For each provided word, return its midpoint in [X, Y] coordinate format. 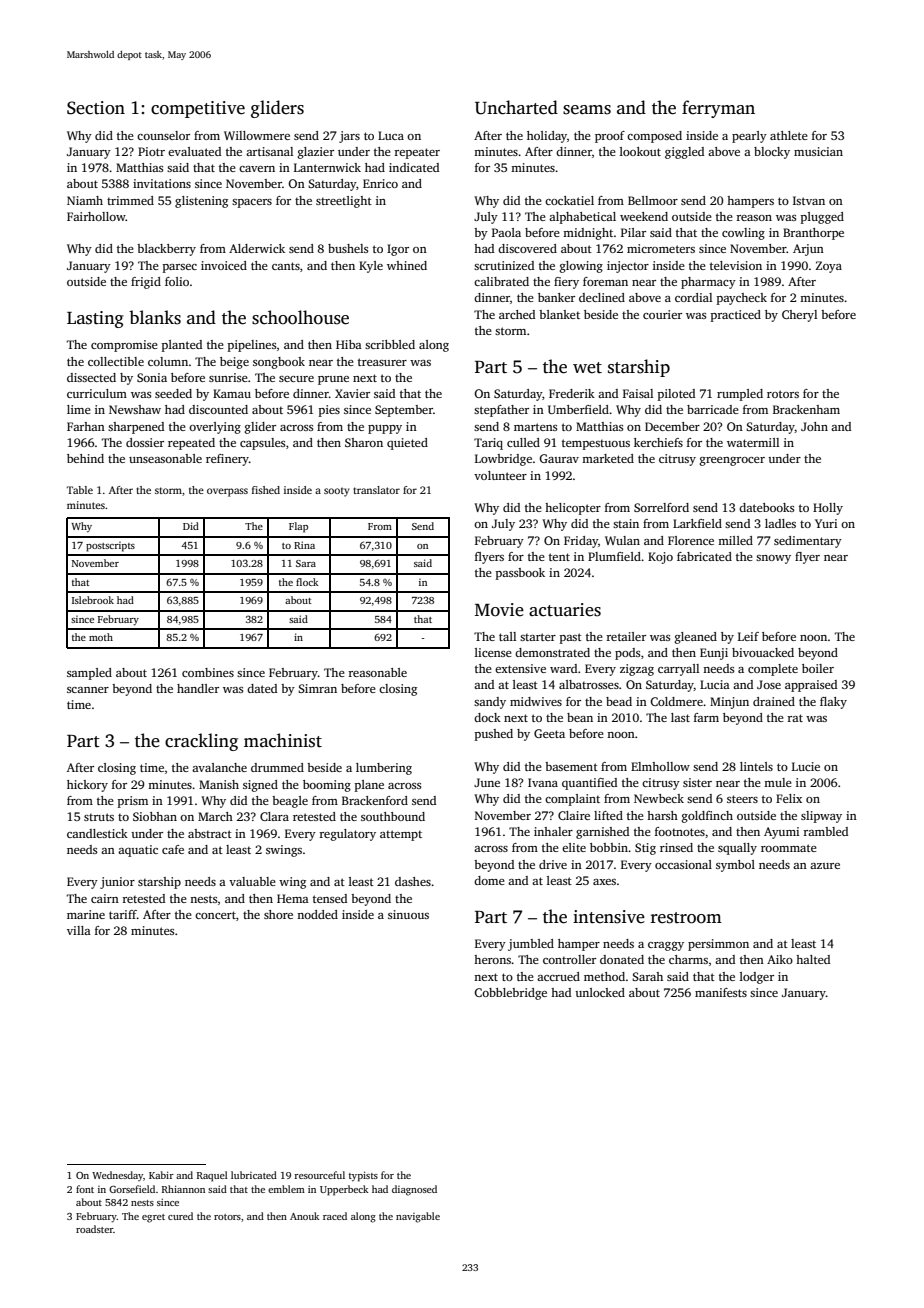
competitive [198, 109]
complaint [572, 800]
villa [79, 930]
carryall [678, 670]
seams [587, 110]
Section [96, 108]
